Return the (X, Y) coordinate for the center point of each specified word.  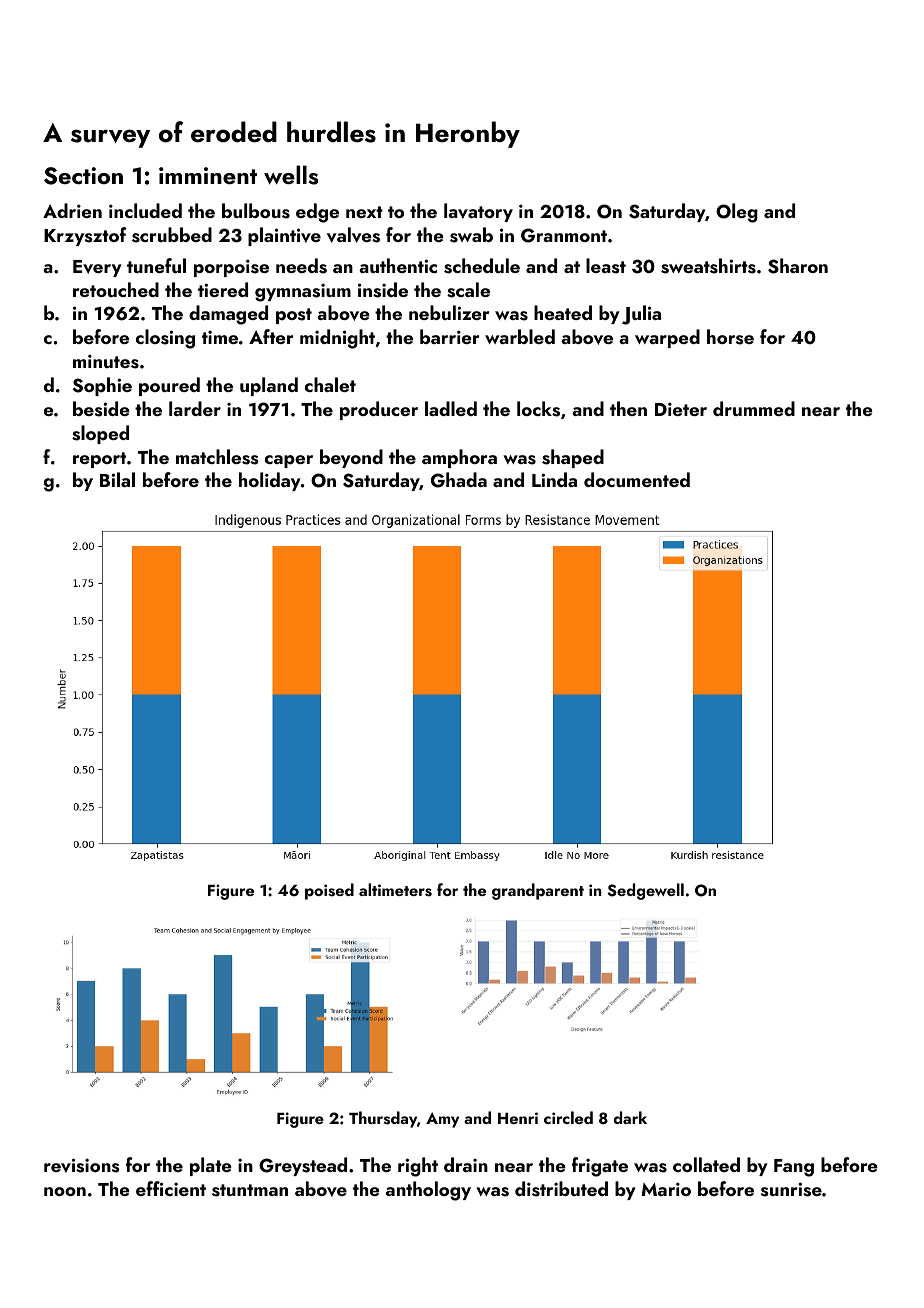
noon (65, 1191)
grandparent (538, 891)
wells (291, 175)
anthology (428, 1191)
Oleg (737, 213)
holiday (270, 481)
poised (329, 891)
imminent (208, 175)
